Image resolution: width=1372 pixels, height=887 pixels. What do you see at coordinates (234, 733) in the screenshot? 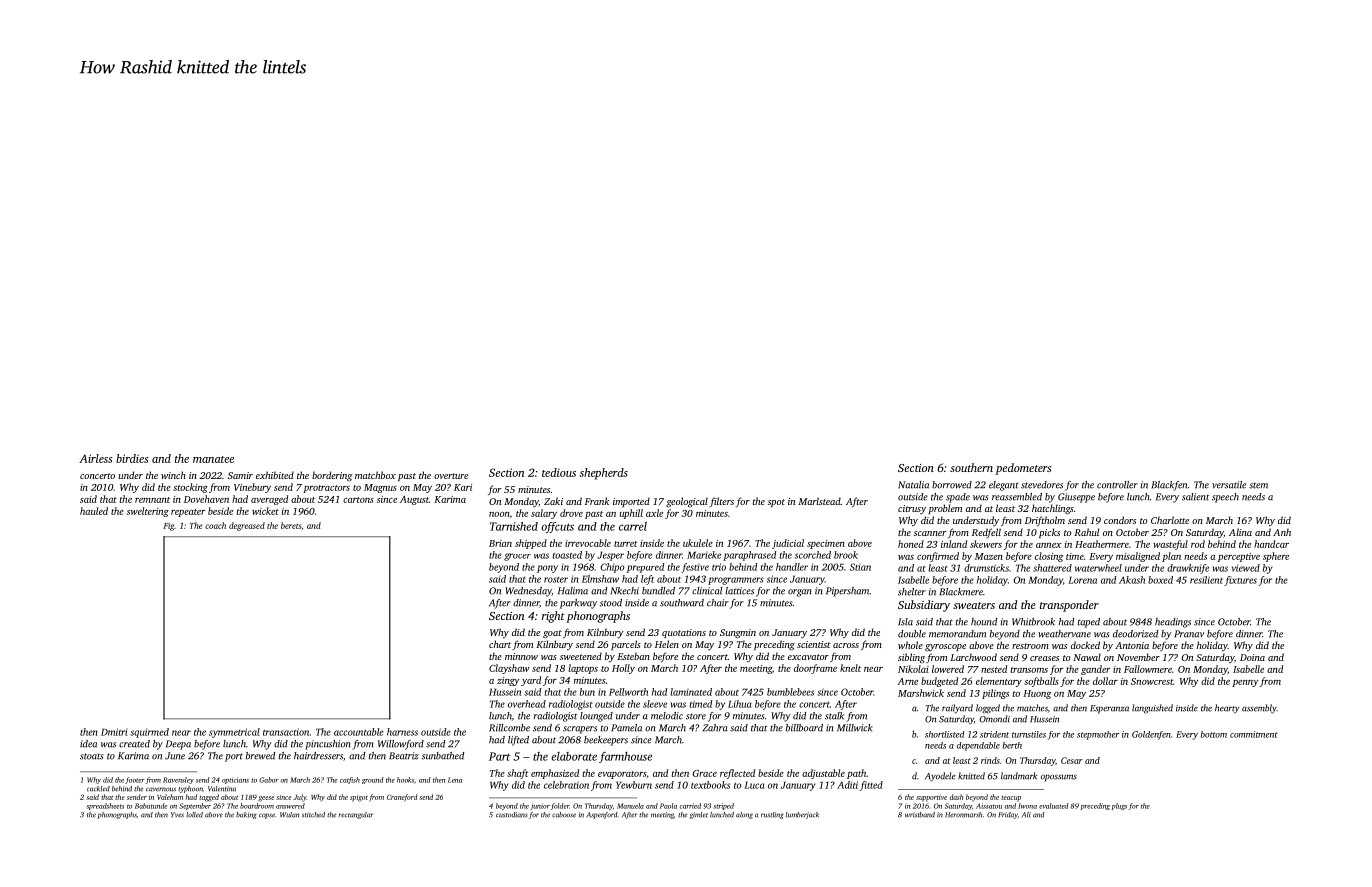
I see `symmetrical` at bounding box center [234, 733].
